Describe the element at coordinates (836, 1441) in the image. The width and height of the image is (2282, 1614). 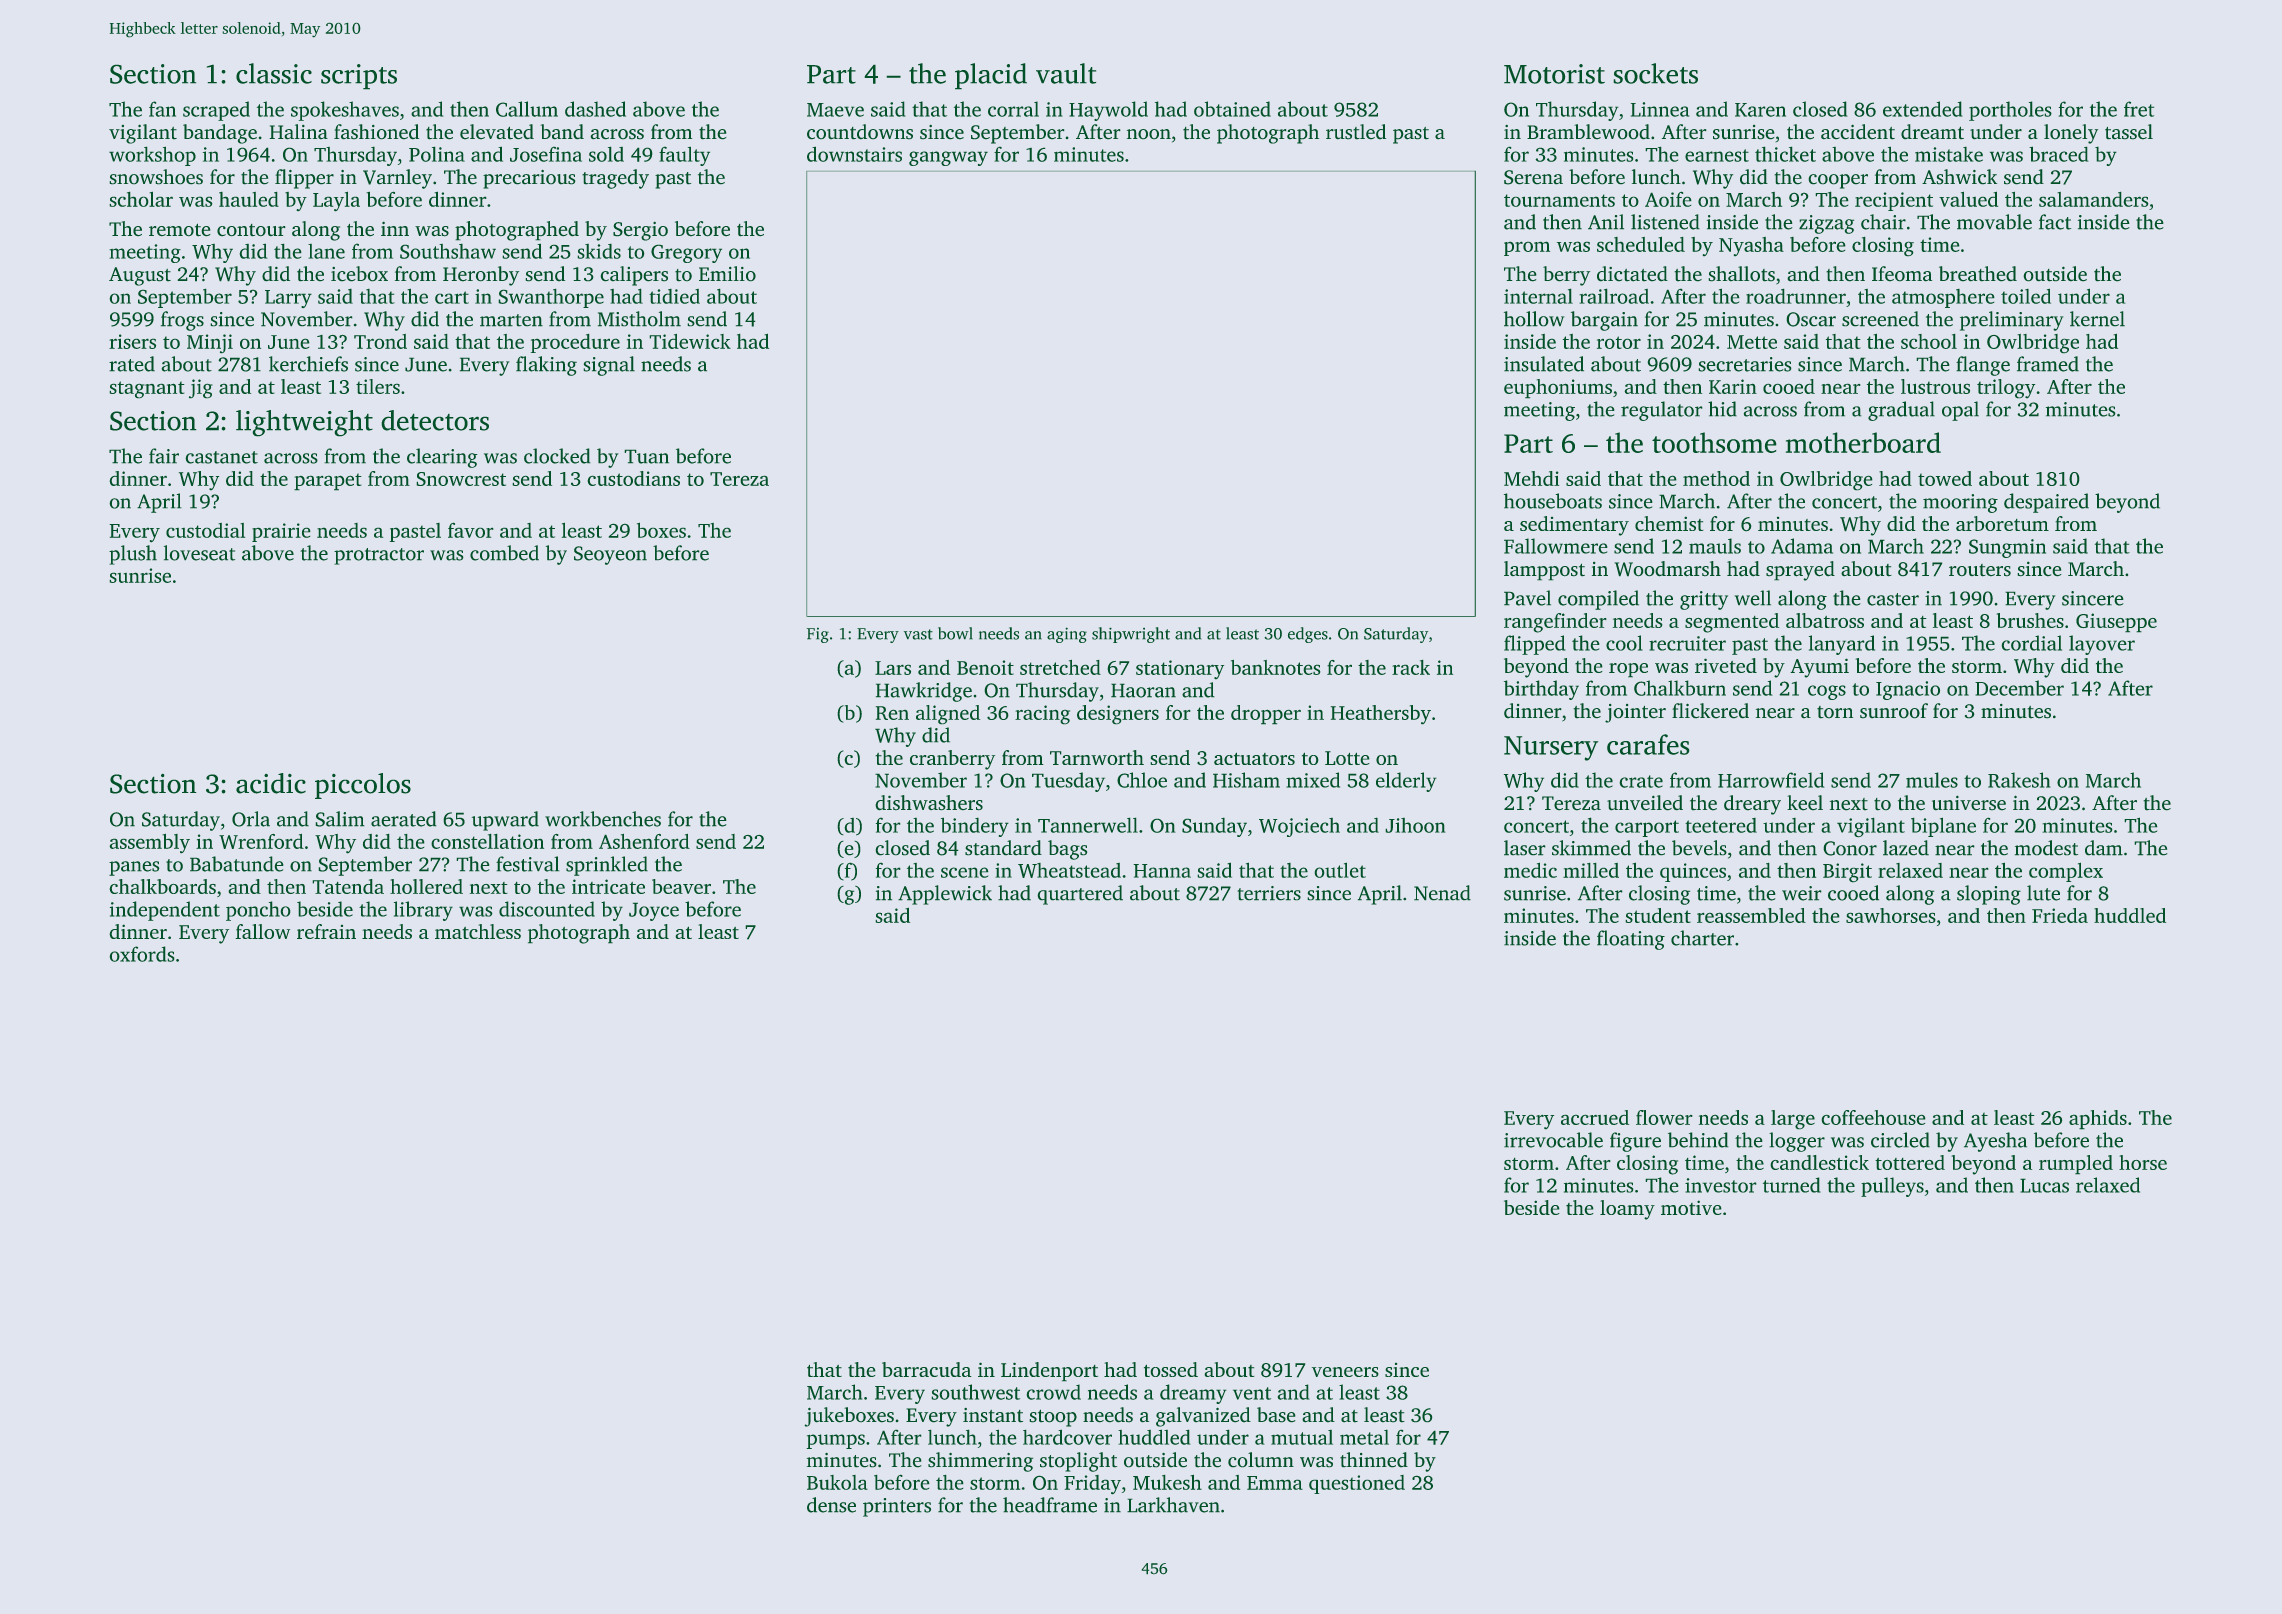
I see `pumps` at that location.
